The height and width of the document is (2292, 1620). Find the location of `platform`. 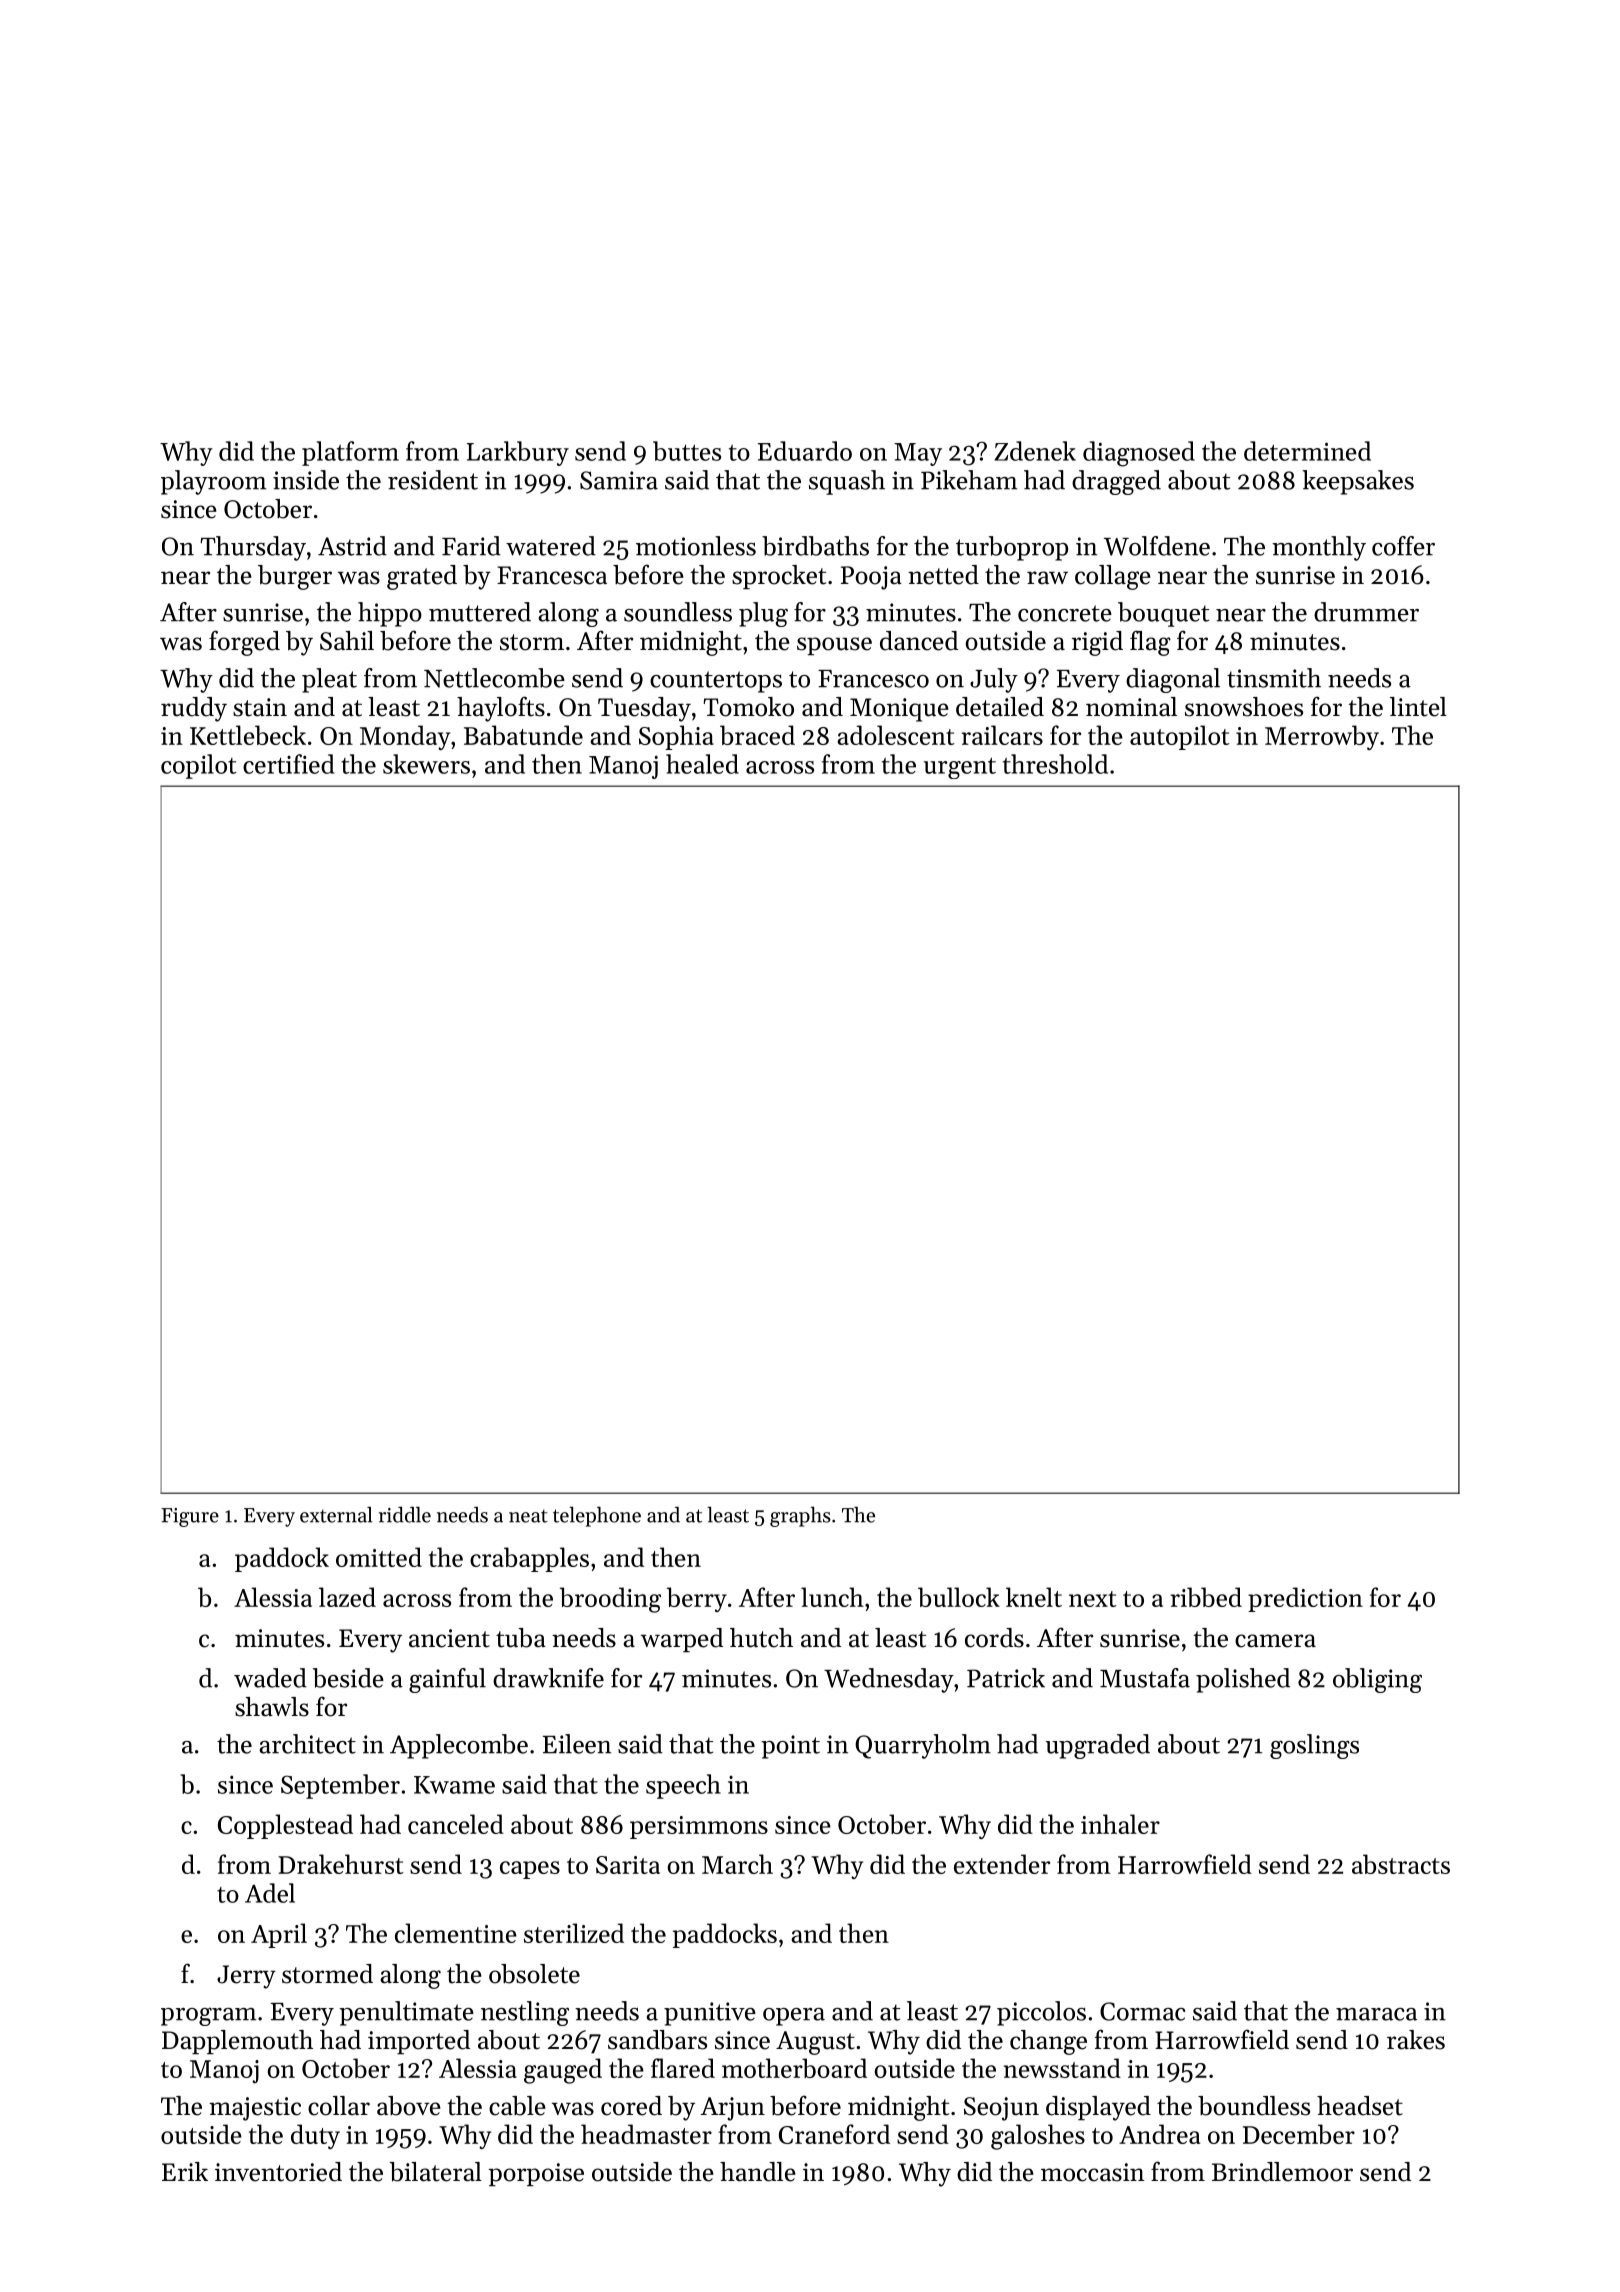

platform is located at coordinates (350, 453).
